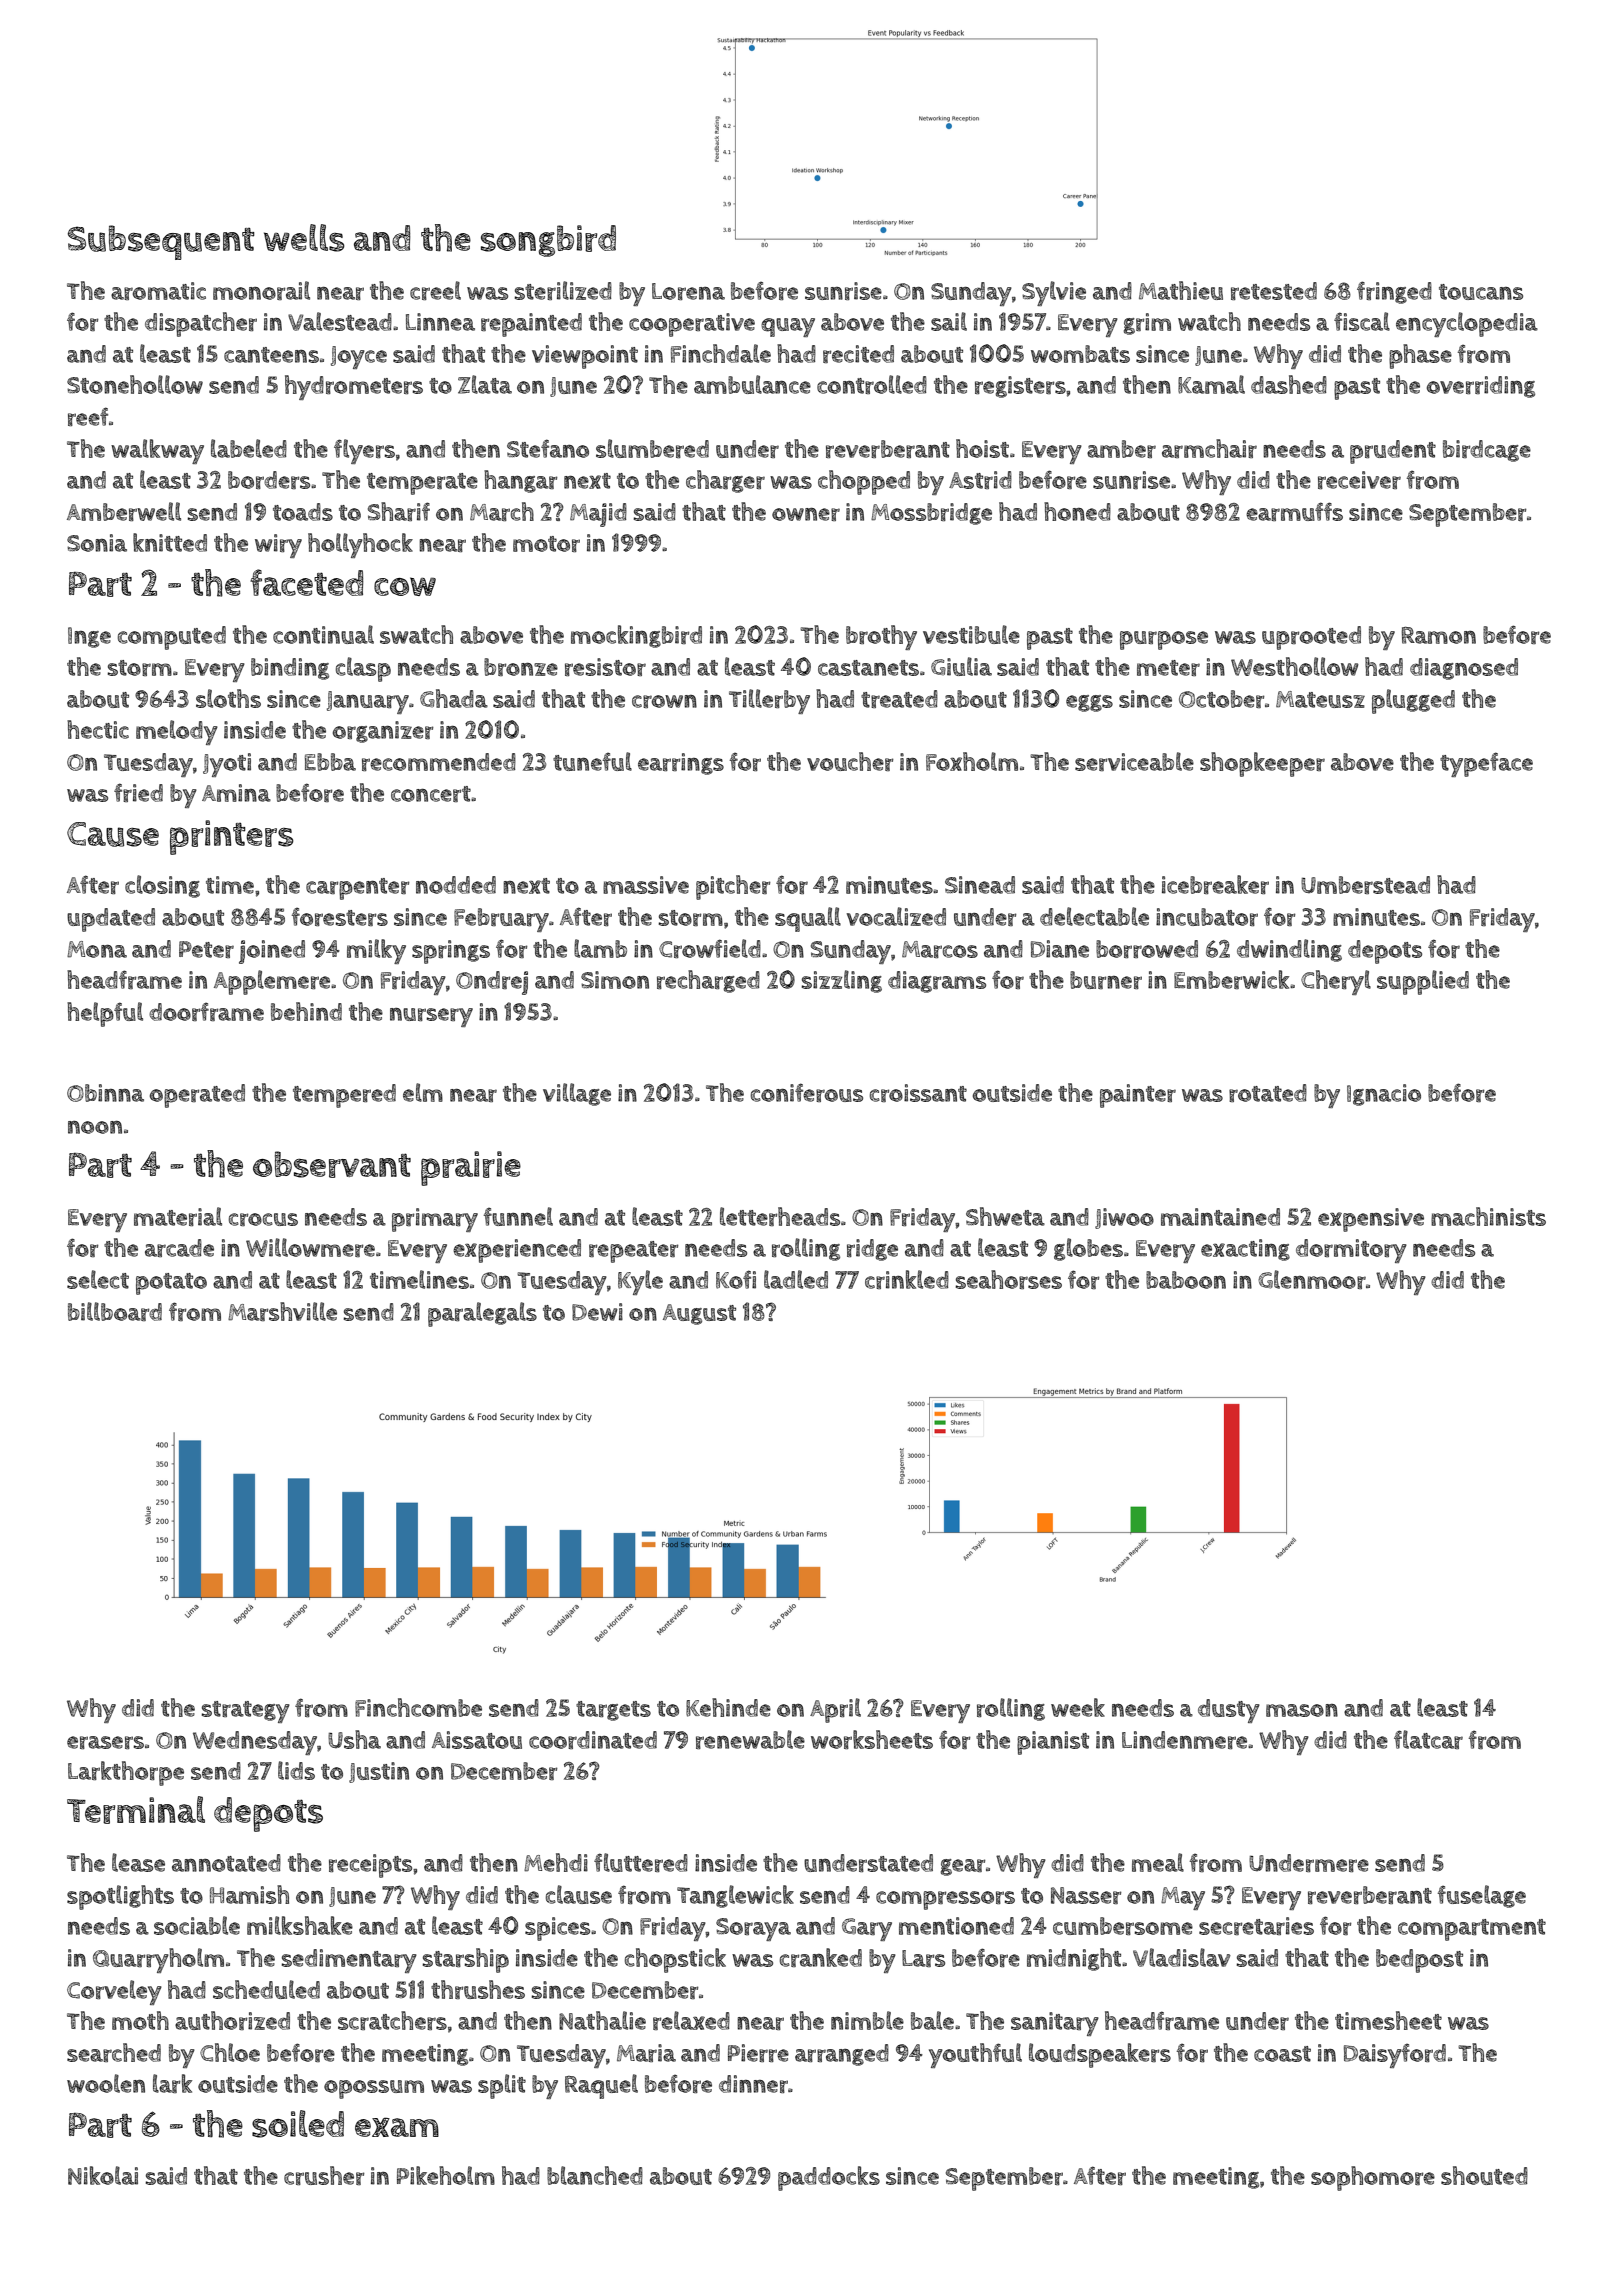 The width and height of the screenshot is (1620, 2292). What do you see at coordinates (304, 238) in the screenshot?
I see `wells` at bounding box center [304, 238].
